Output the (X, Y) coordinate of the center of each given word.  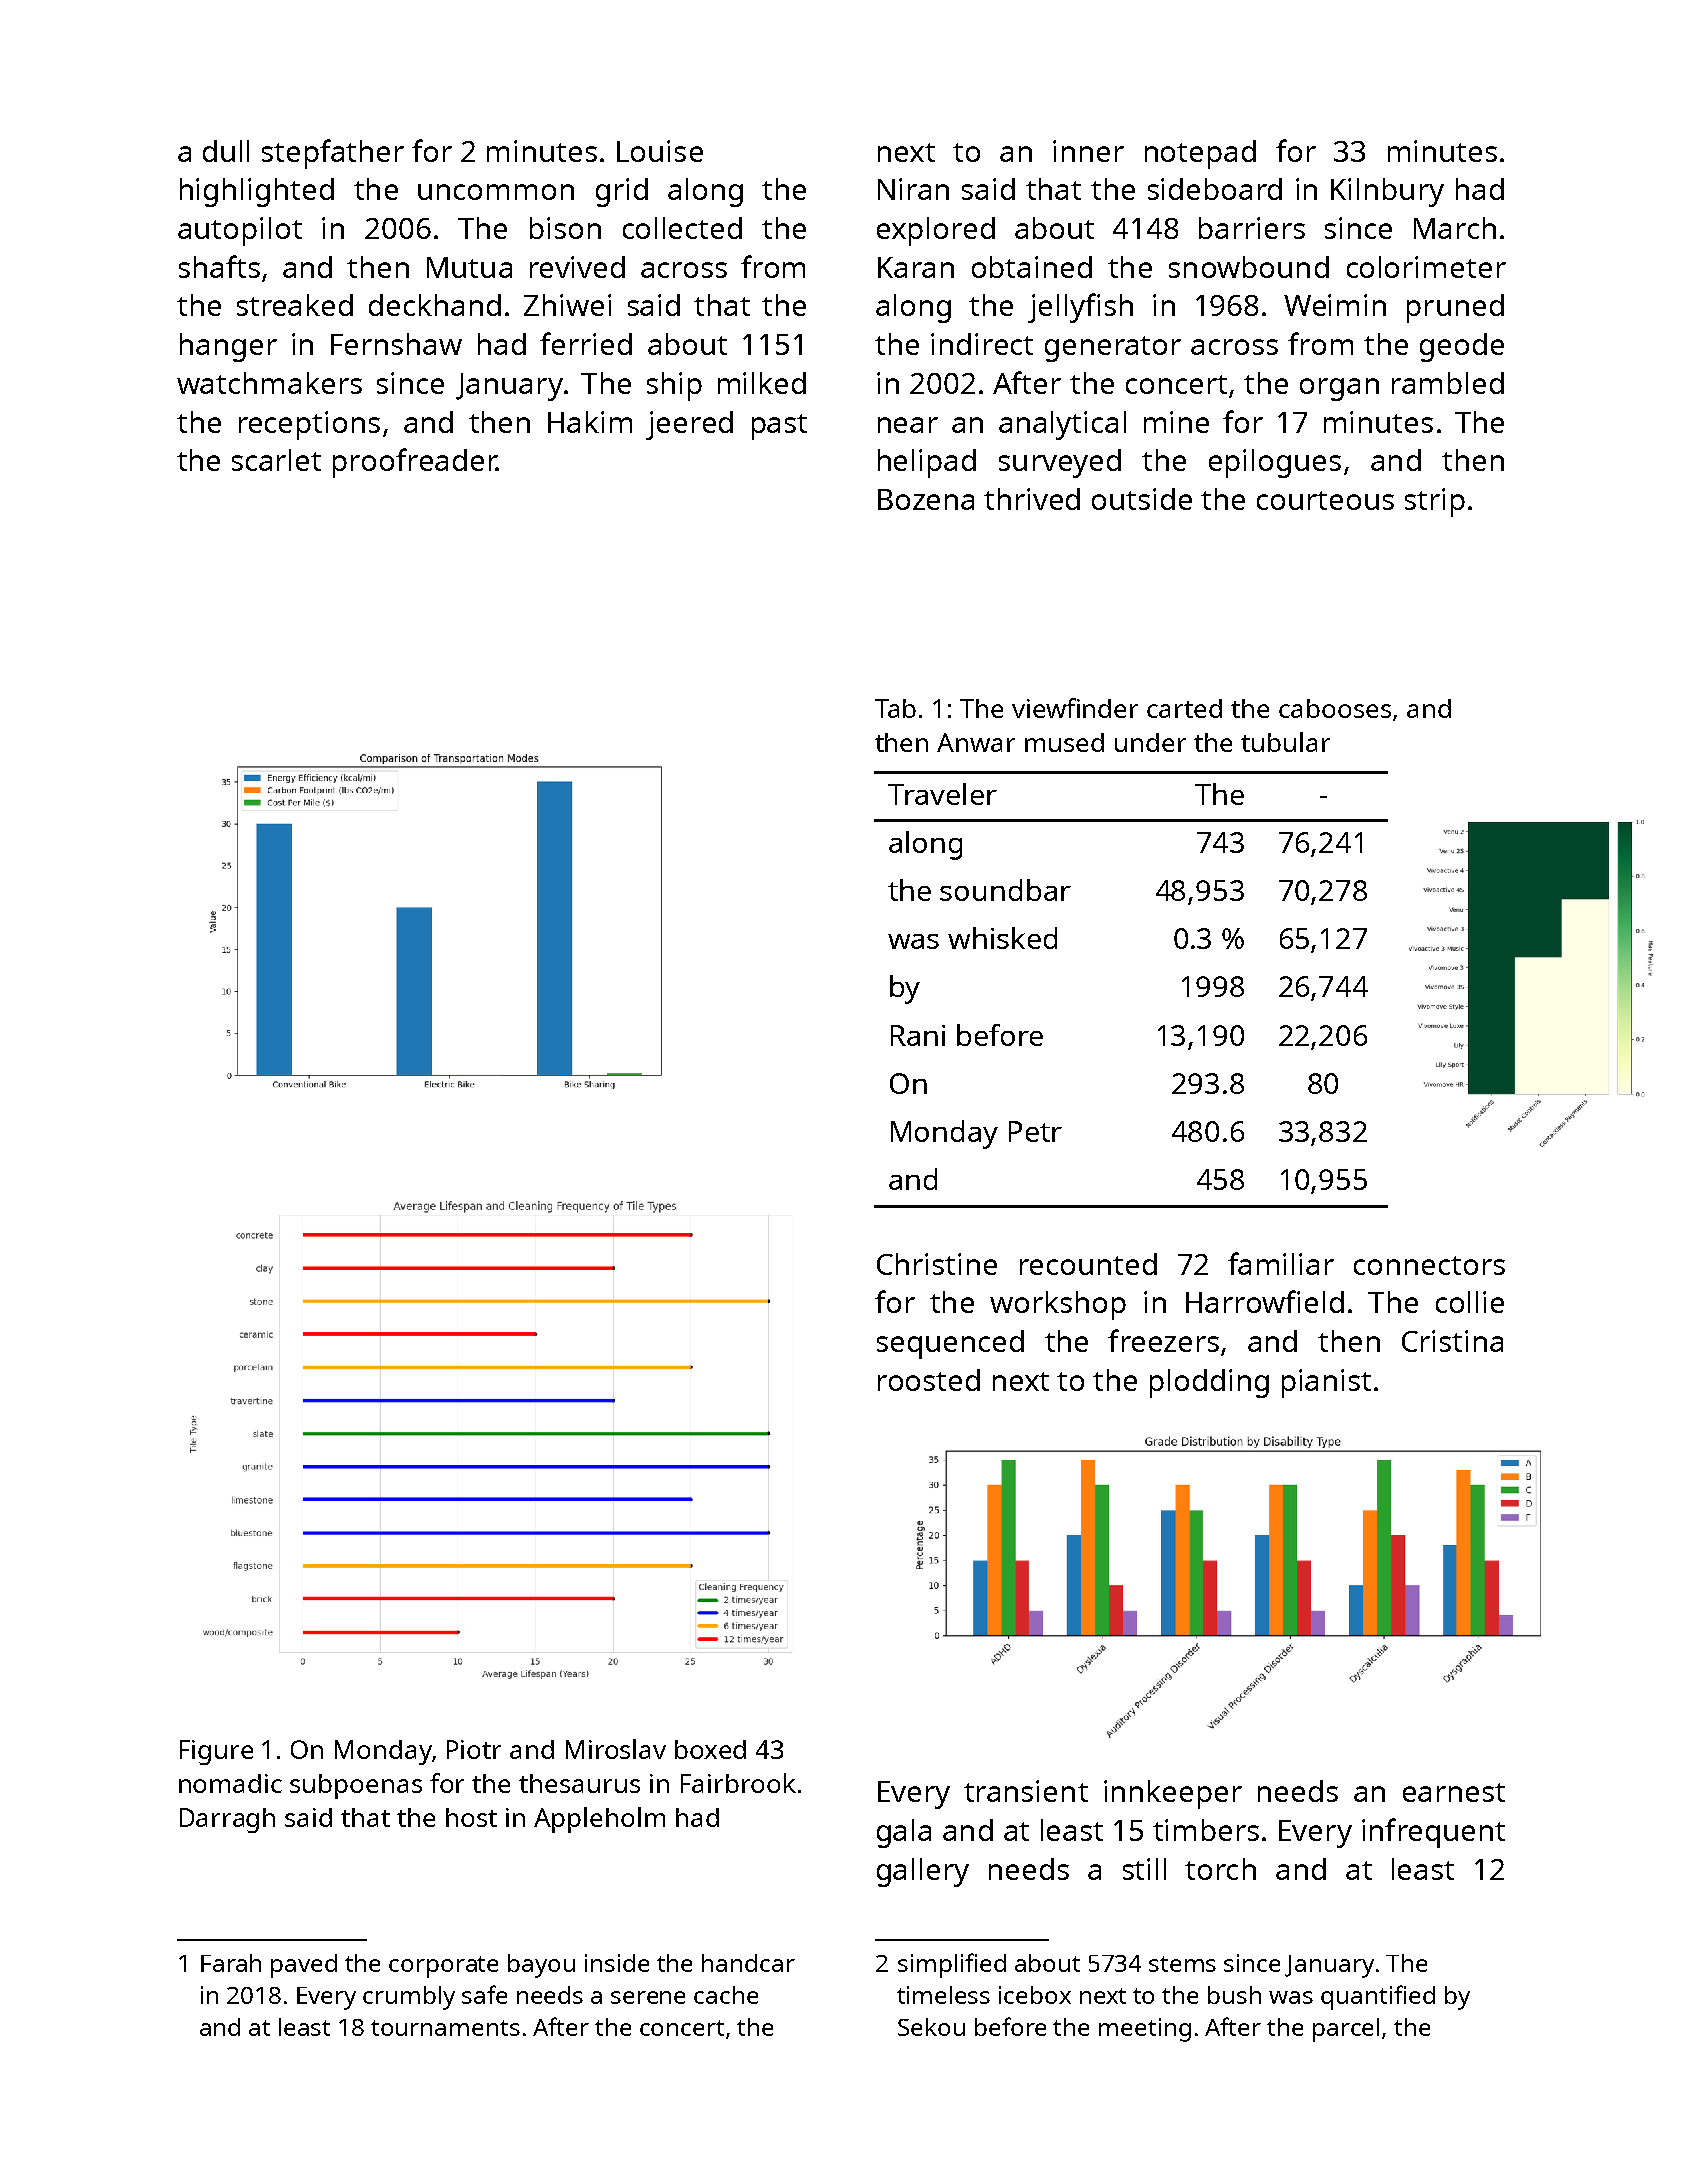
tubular (1285, 742)
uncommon (496, 192)
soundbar (1005, 890)
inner (1088, 151)
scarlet (276, 460)
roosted (929, 1380)
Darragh (227, 1820)
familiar (1281, 1263)
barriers (1252, 228)
